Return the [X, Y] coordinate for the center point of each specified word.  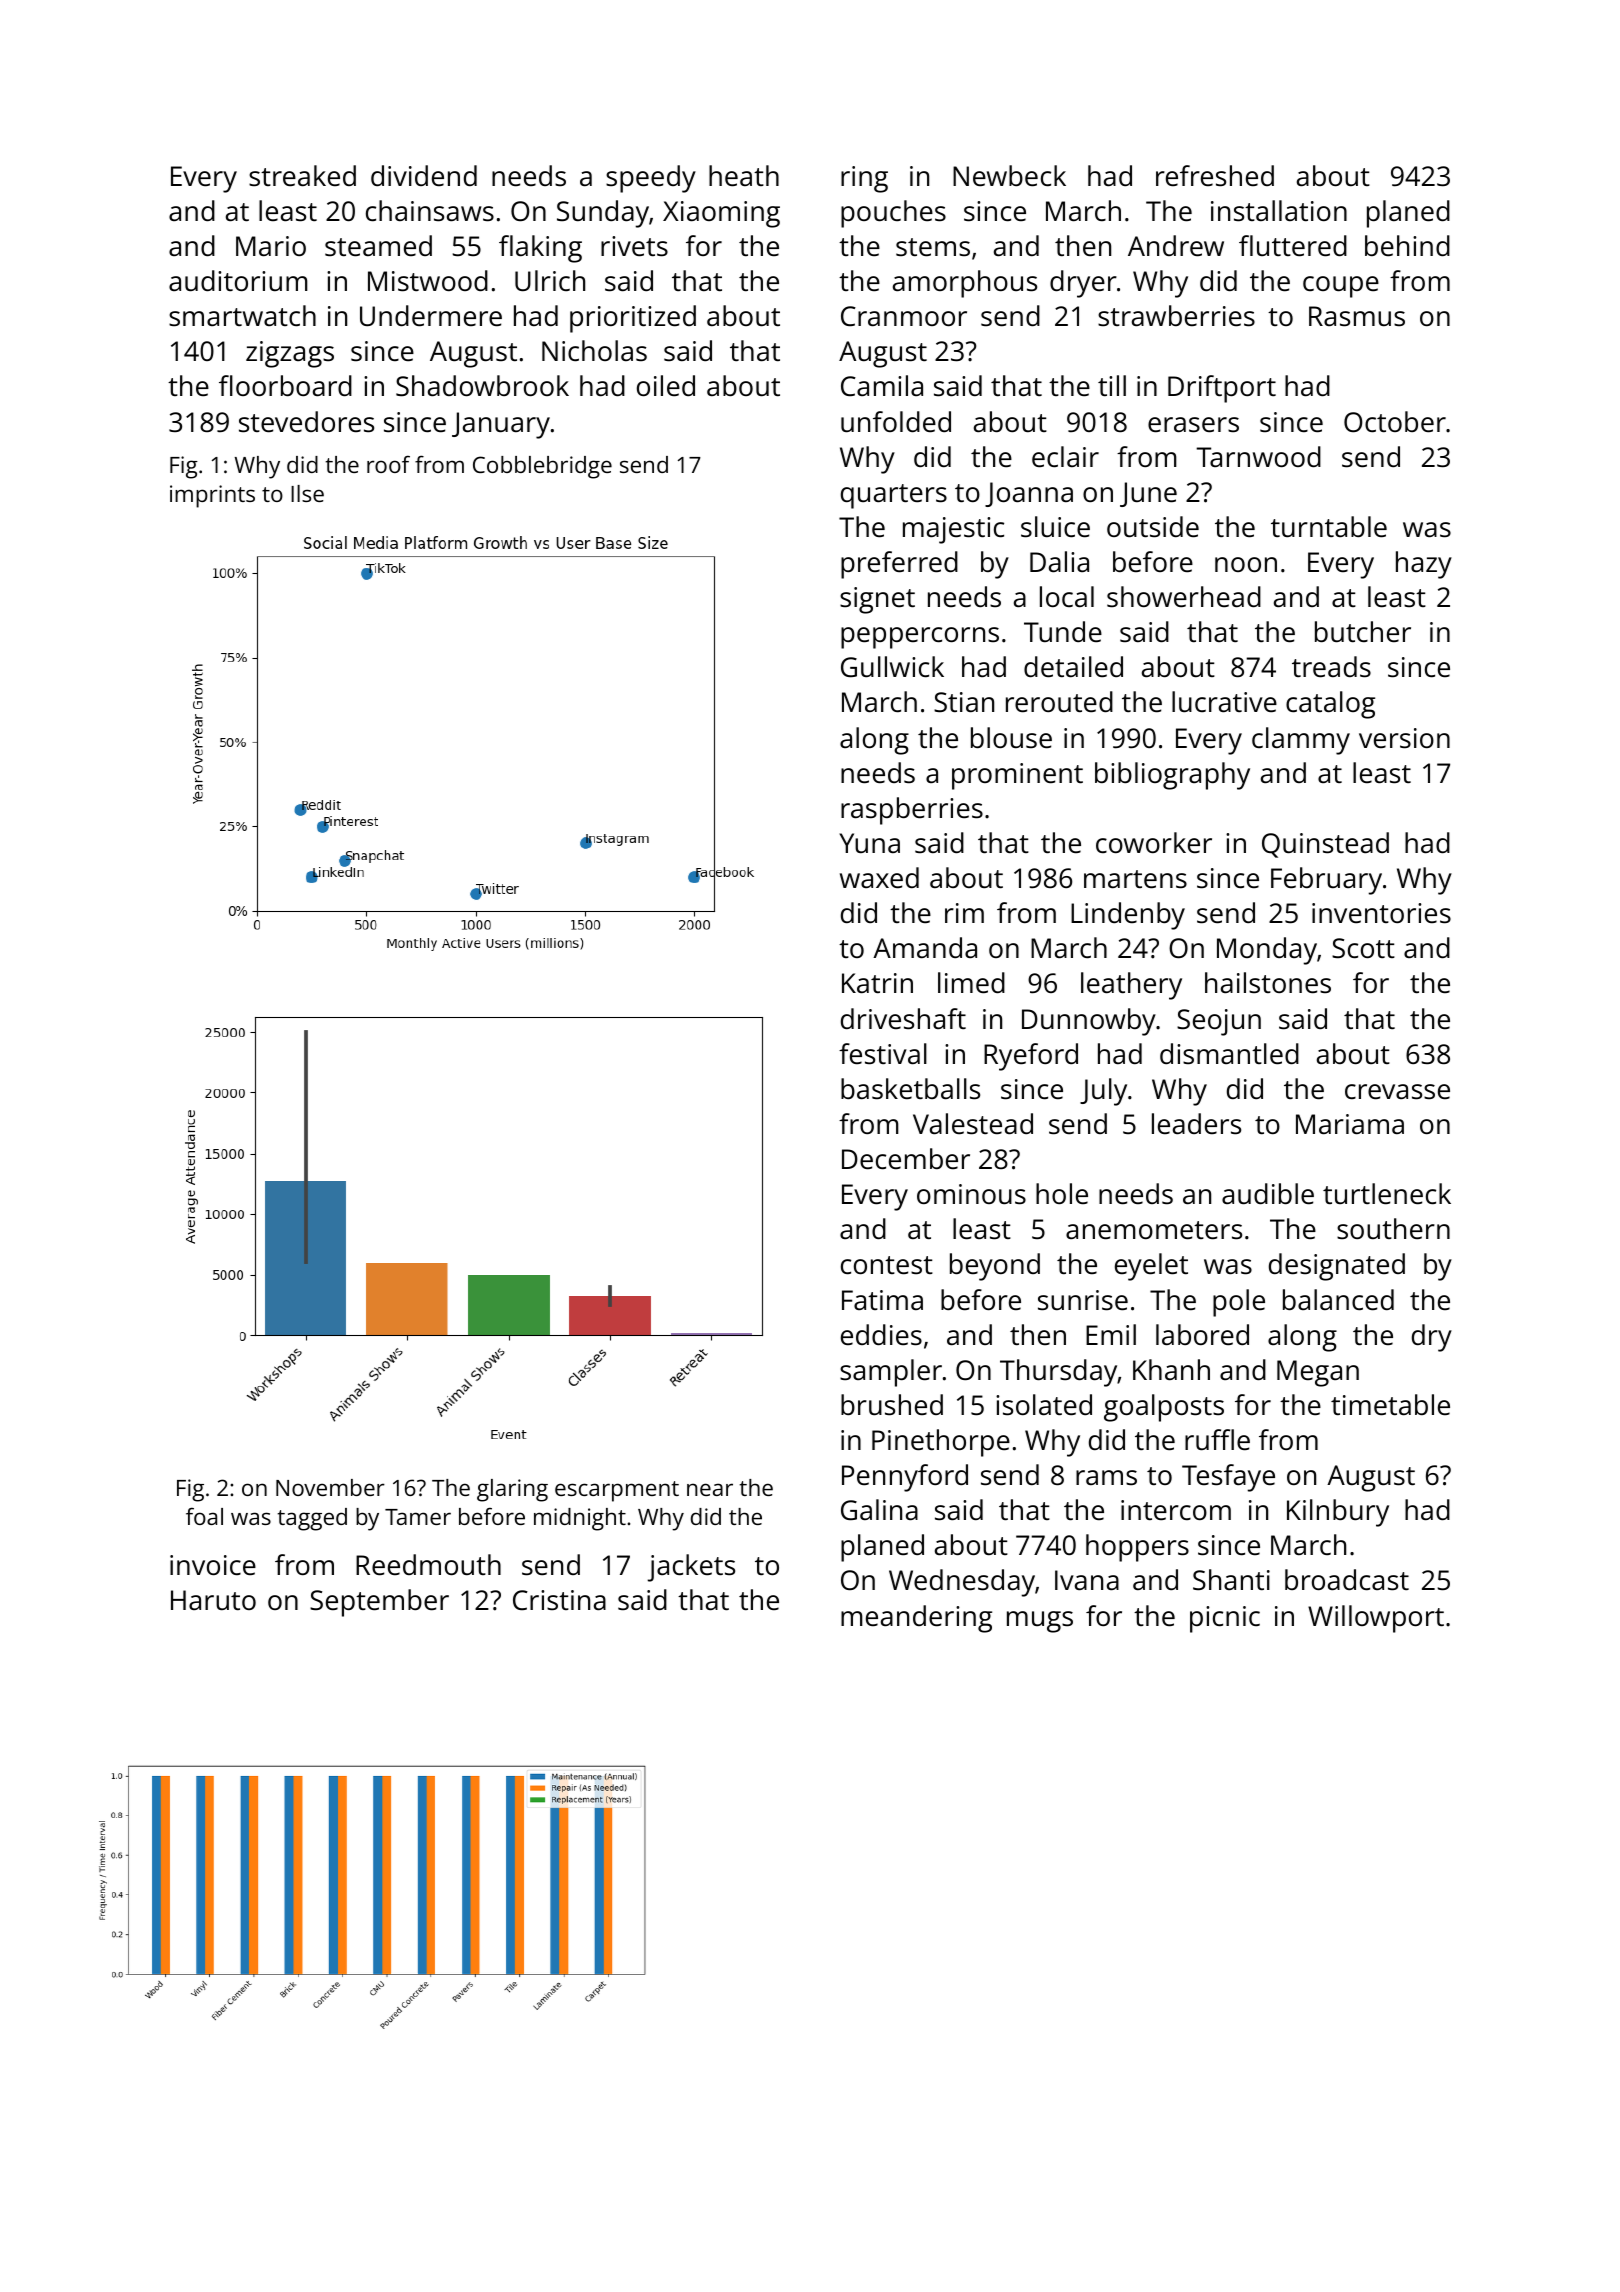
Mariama [1350, 1124]
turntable [1329, 527]
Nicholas [594, 351]
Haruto [213, 1600]
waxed [879, 878]
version [1404, 738]
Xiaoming [721, 214]
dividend [424, 175]
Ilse [307, 493]
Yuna [869, 843]
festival [883, 1054]
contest [887, 1265]
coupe [1341, 287]
